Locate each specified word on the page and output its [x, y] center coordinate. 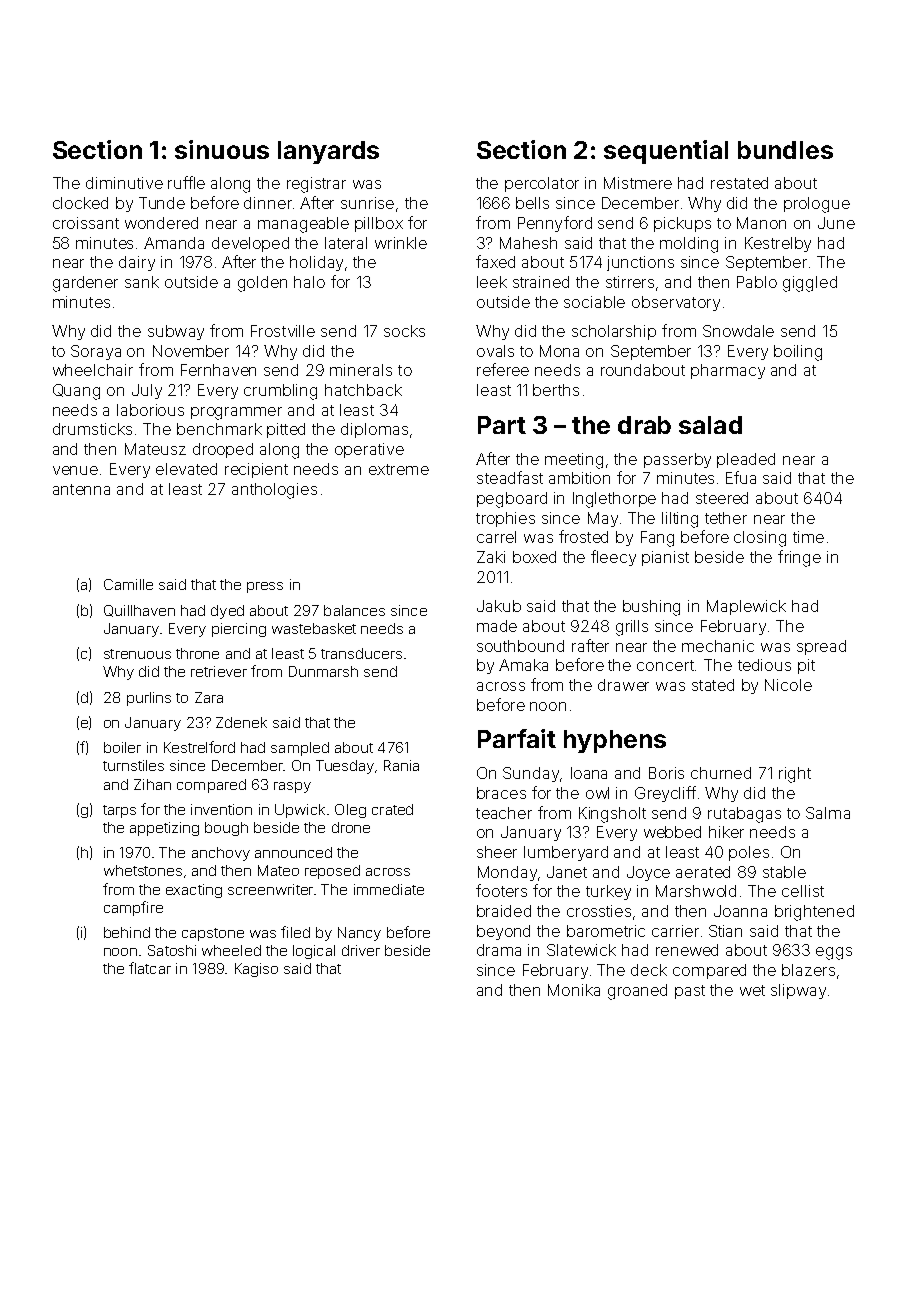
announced [293, 852]
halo [309, 282]
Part [502, 425]
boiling [798, 353]
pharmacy [728, 371]
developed [250, 244]
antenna [81, 489]
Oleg [350, 811]
